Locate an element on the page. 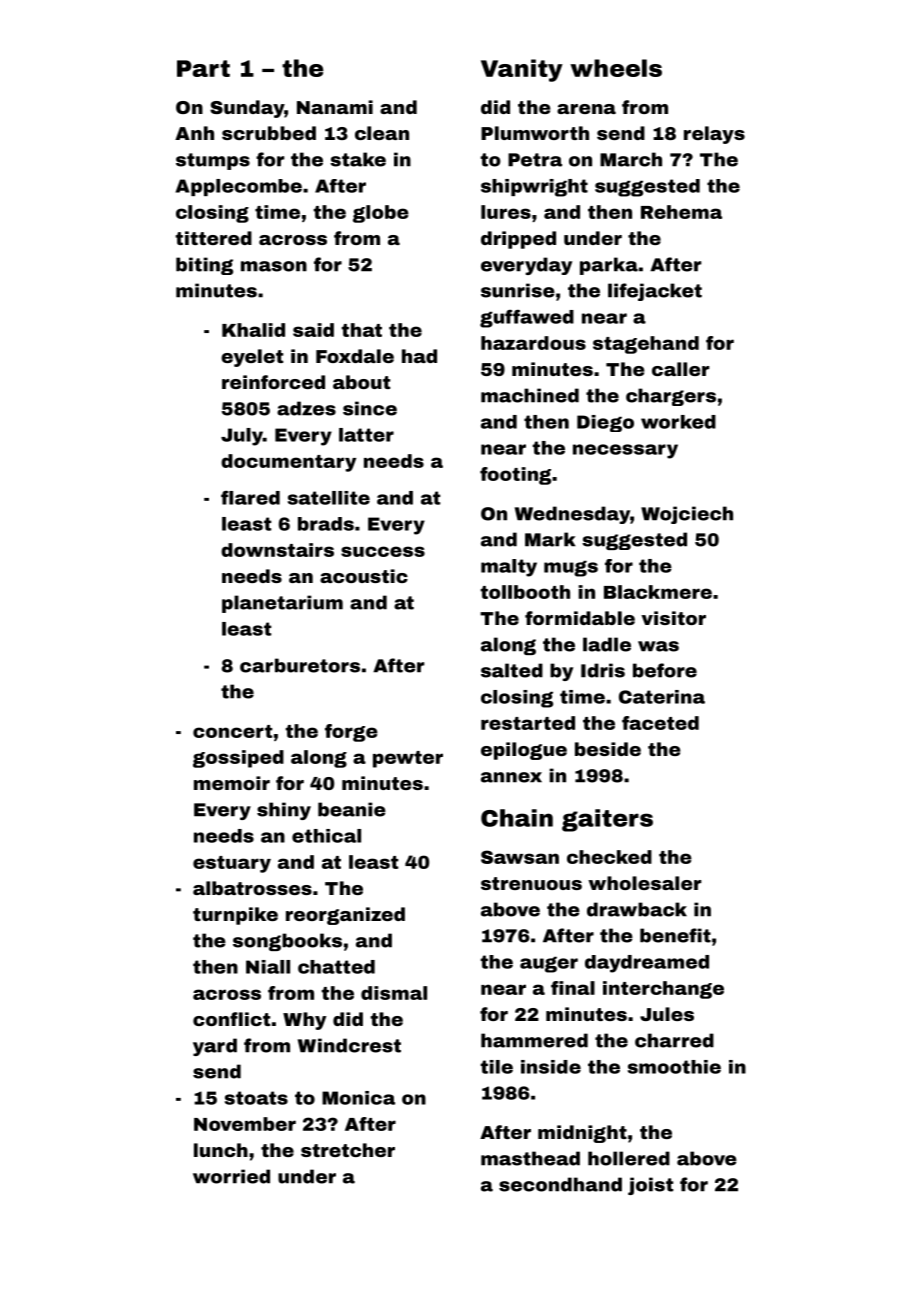 This document has width=924, height=1311. Wojciech is located at coordinates (687, 515).
